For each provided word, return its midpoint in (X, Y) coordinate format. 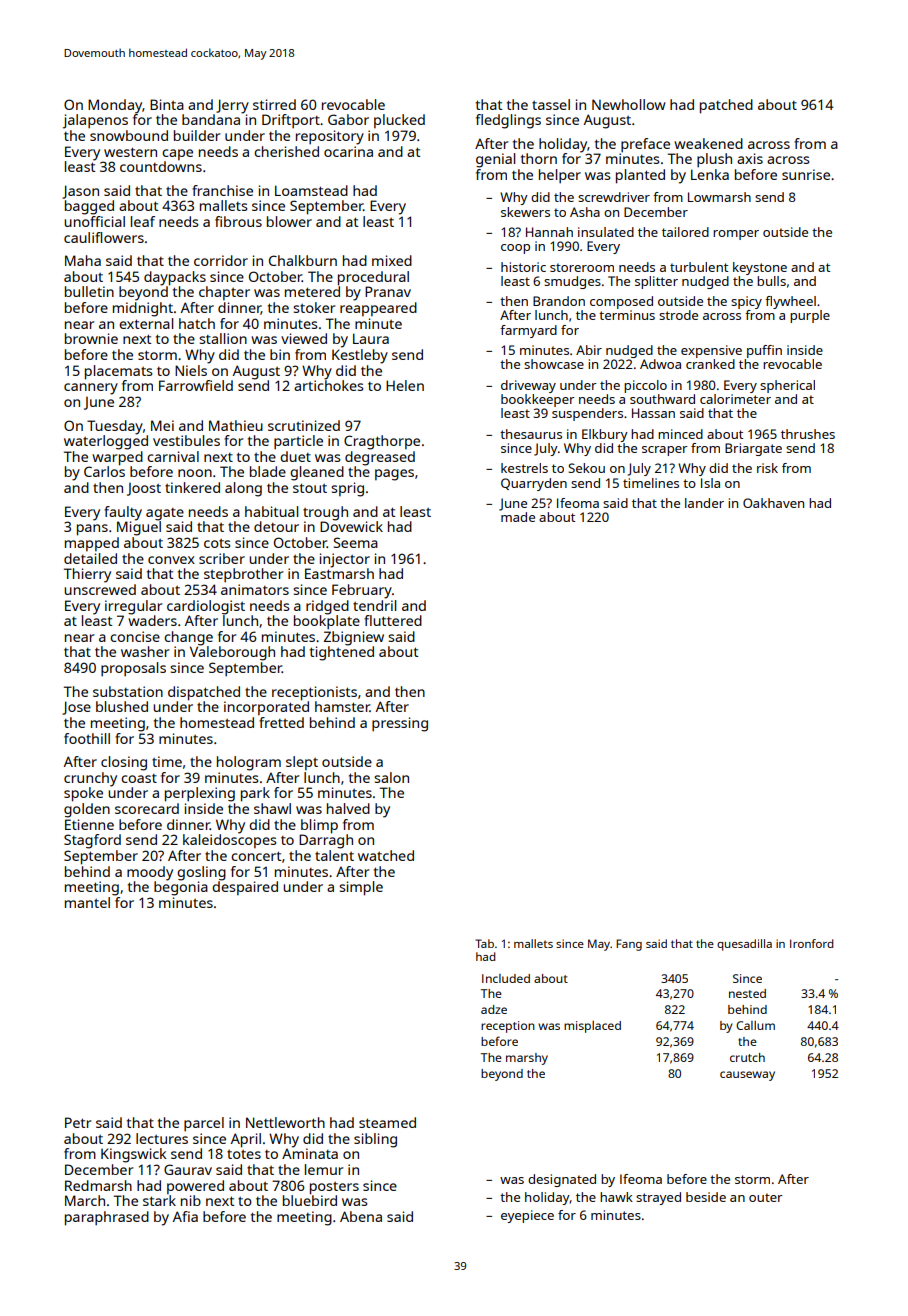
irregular (133, 607)
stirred (274, 104)
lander (704, 503)
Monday (115, 106)
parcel (204, 1124)
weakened (708, 143)
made (518, 517)
